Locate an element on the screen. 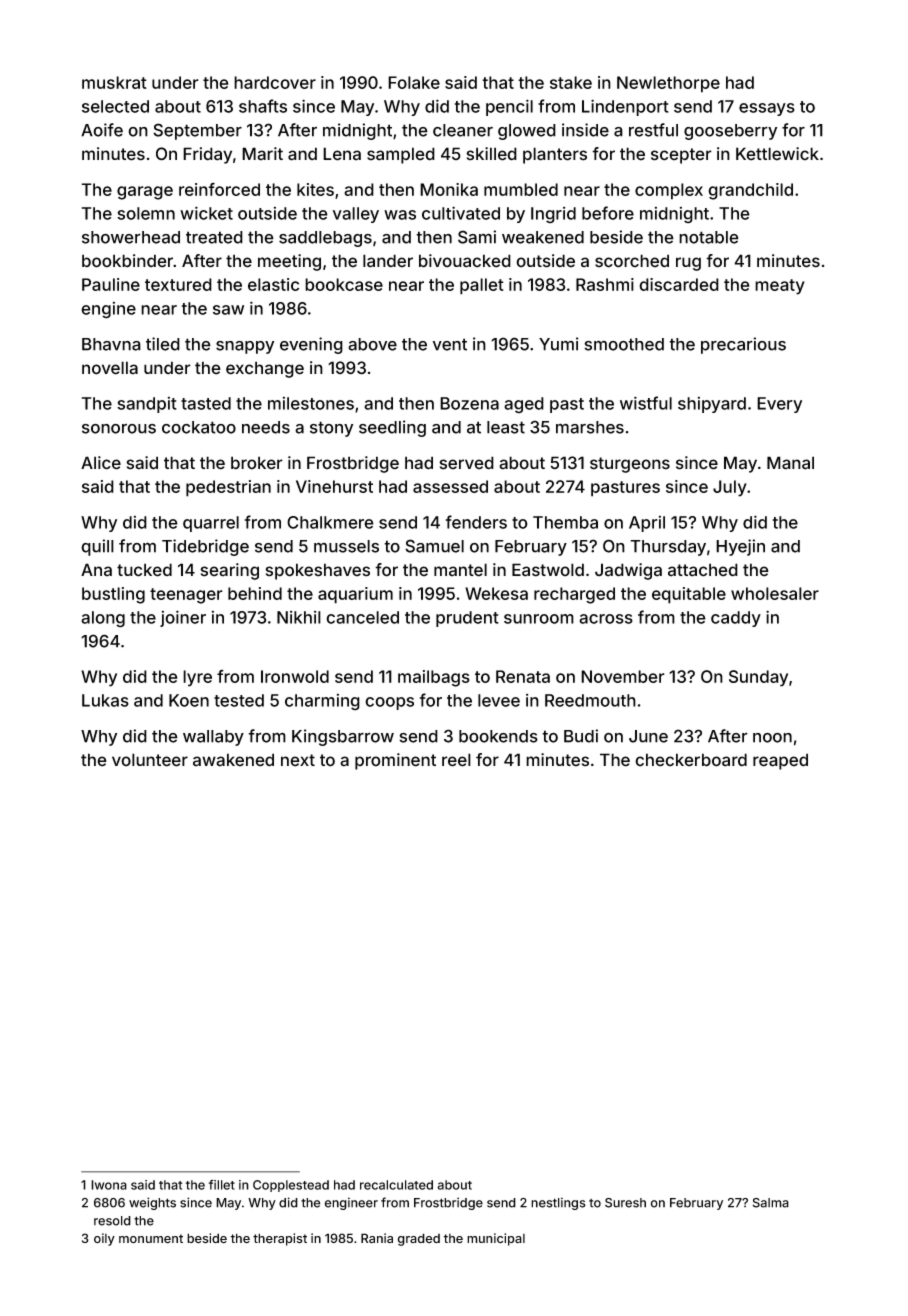 The image size is (908, 1316). nestlings is located at coordinates (558, 1203).
